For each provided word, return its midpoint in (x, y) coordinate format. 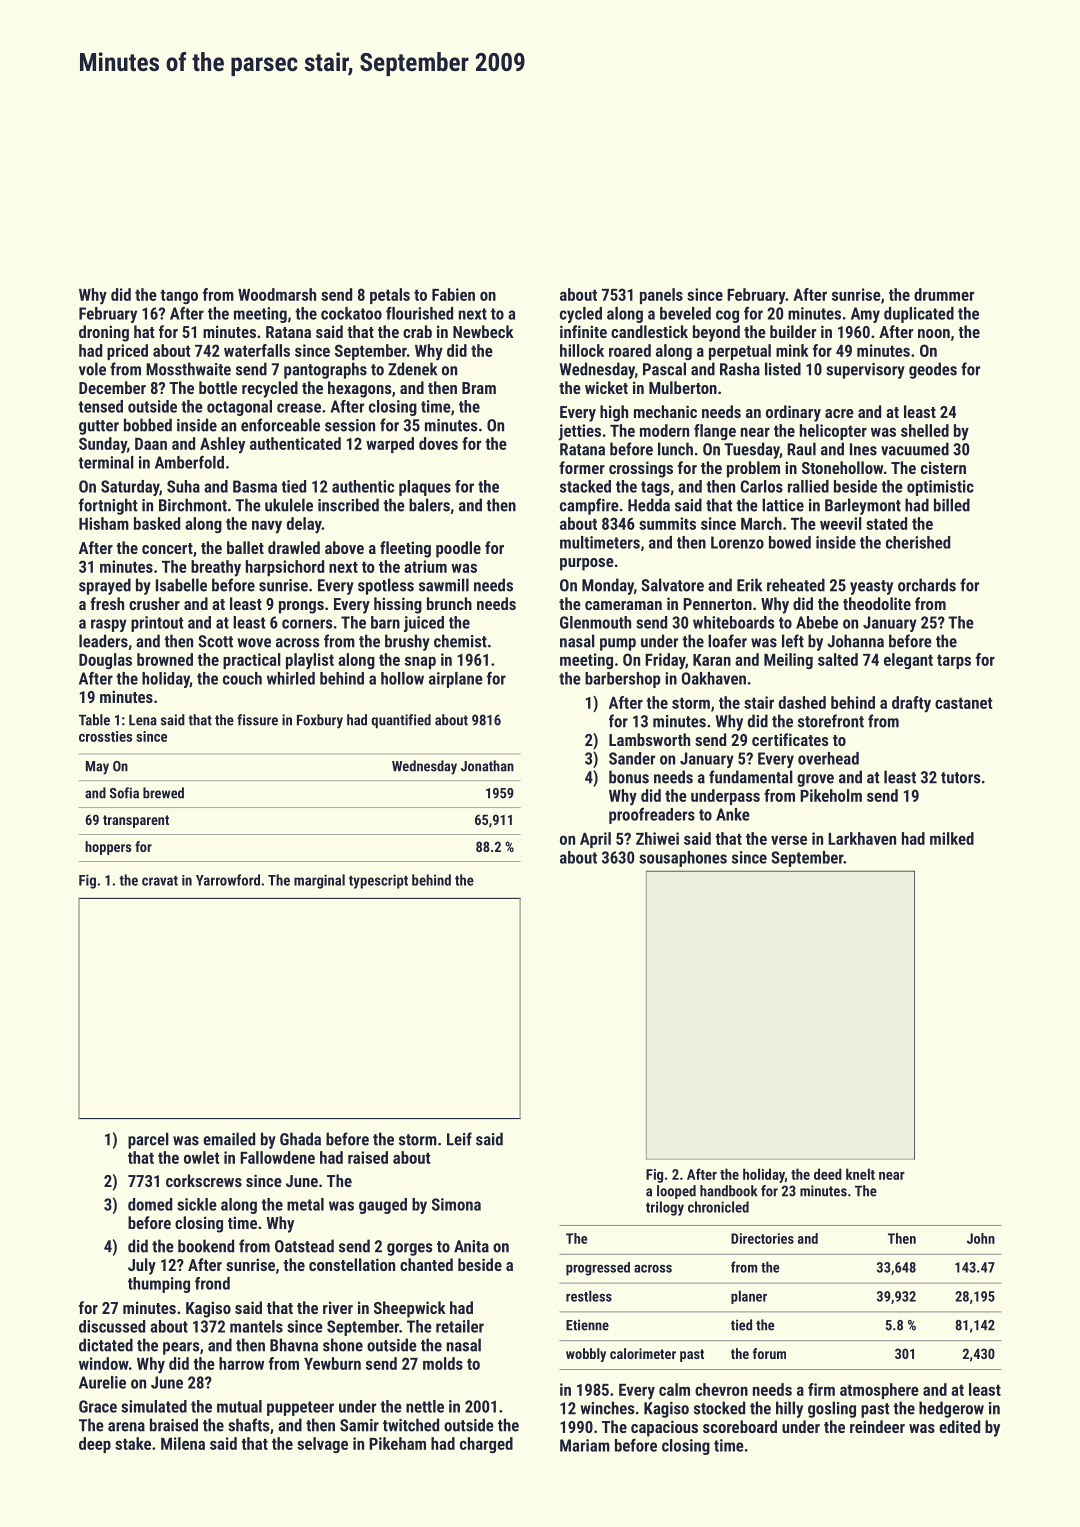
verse (789, 840)
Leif (459, 1139)
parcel (148, 1140)
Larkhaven (862, 838)
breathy (216, 568)
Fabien (453, 294)
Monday (608, 586)
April (595, 840)
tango (179, 296)
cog (727, 316)
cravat (160, 881)
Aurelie (102, 1382)
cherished (918, 542)
